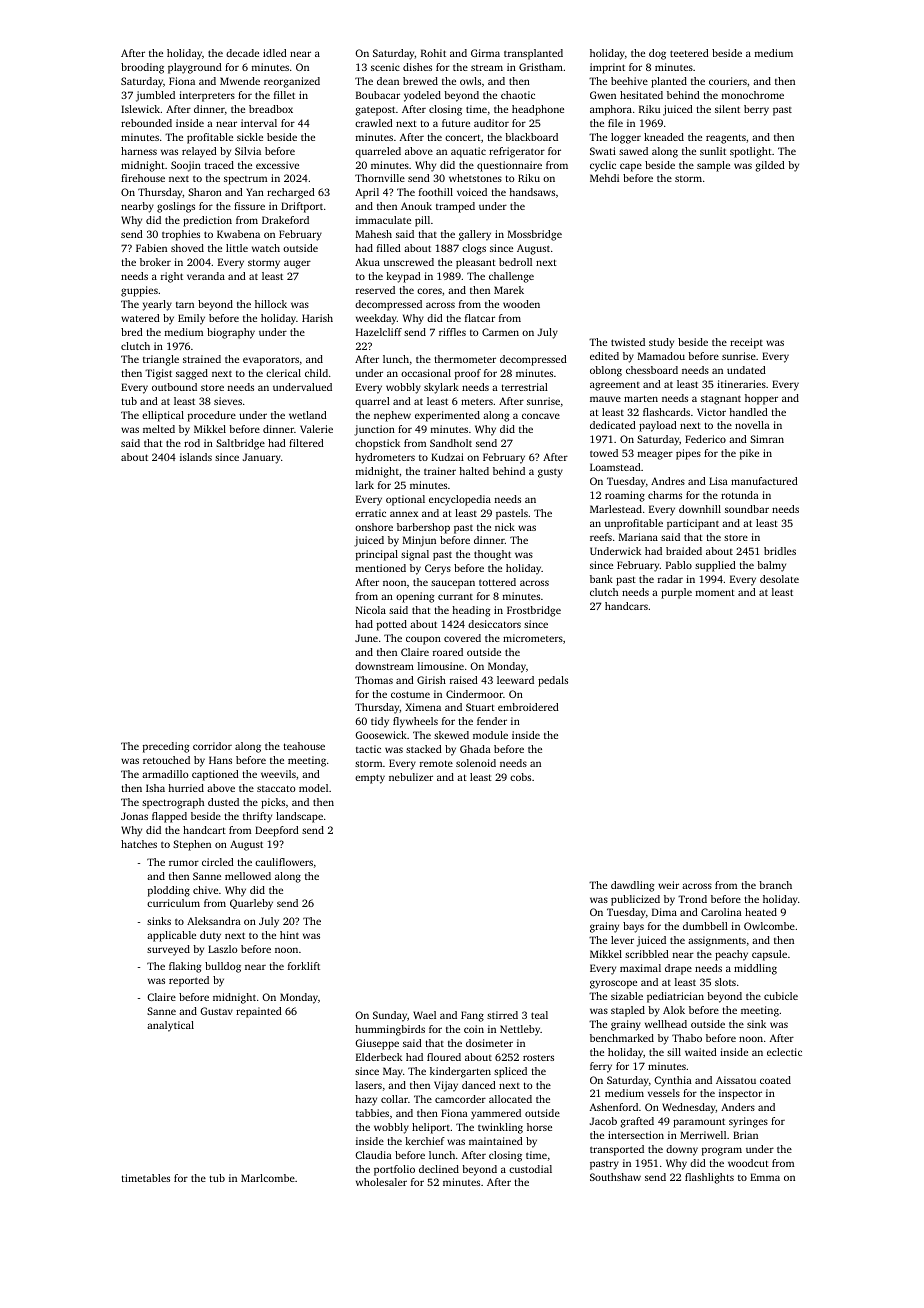 The image size is (924, 1308). Describe the element at coordinates (231, 333) in the screenshot. I see `biography` at that location.
